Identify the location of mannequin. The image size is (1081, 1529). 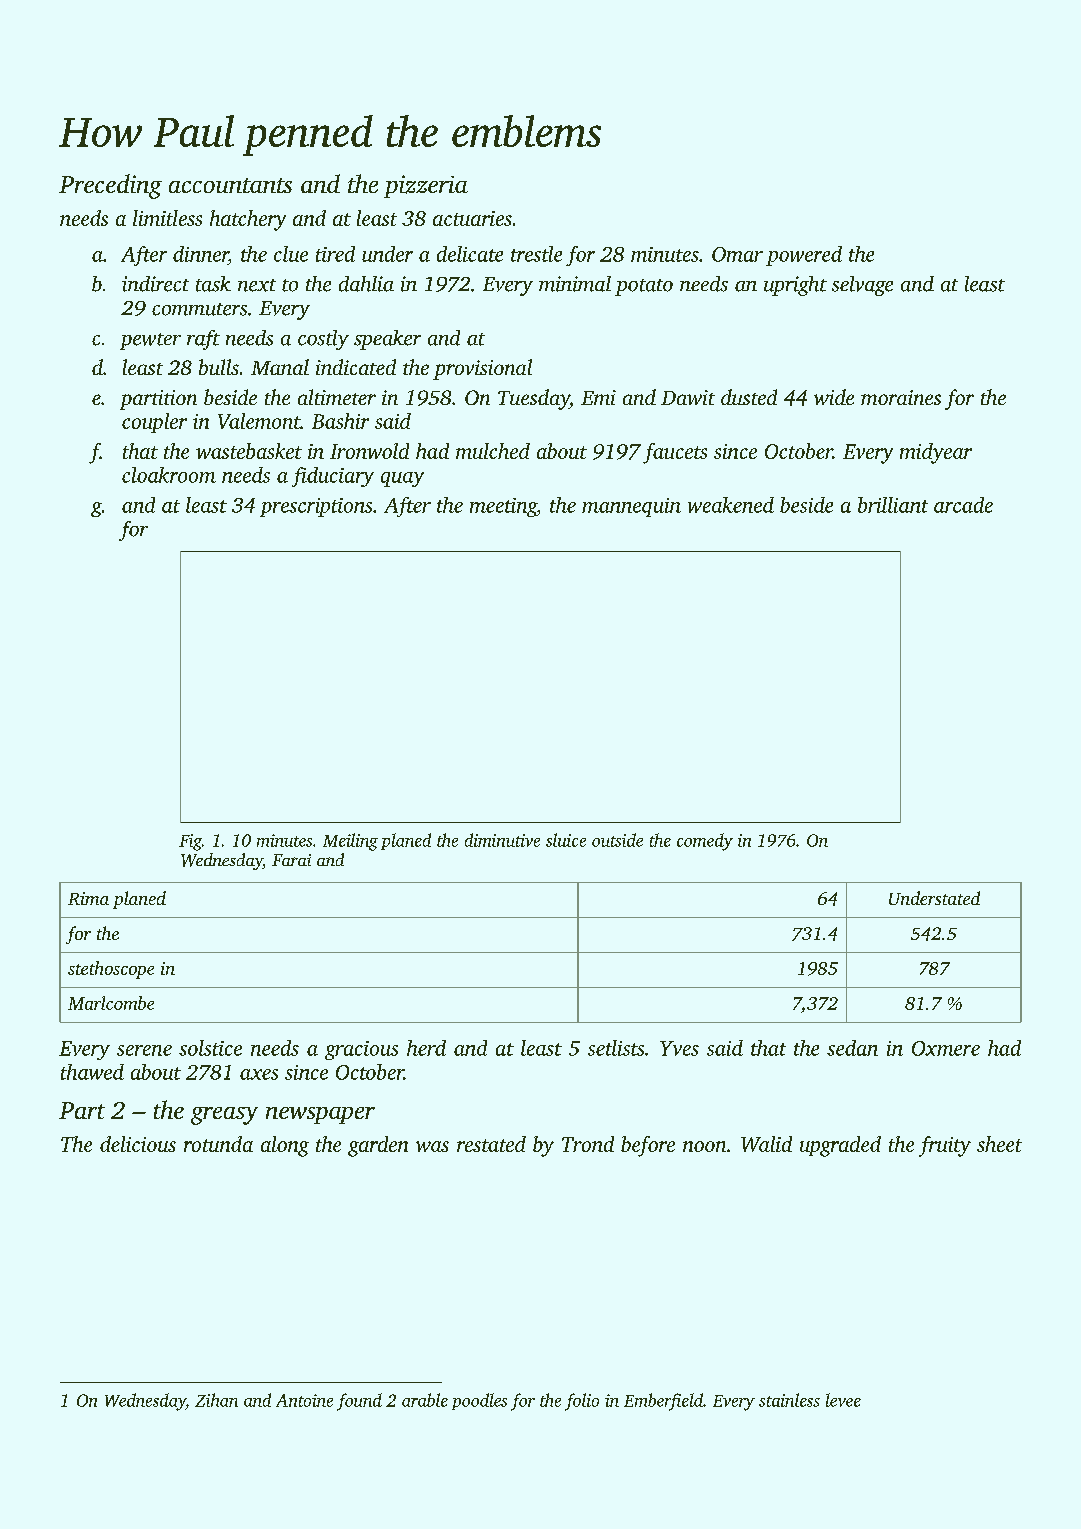
(631, 507).
